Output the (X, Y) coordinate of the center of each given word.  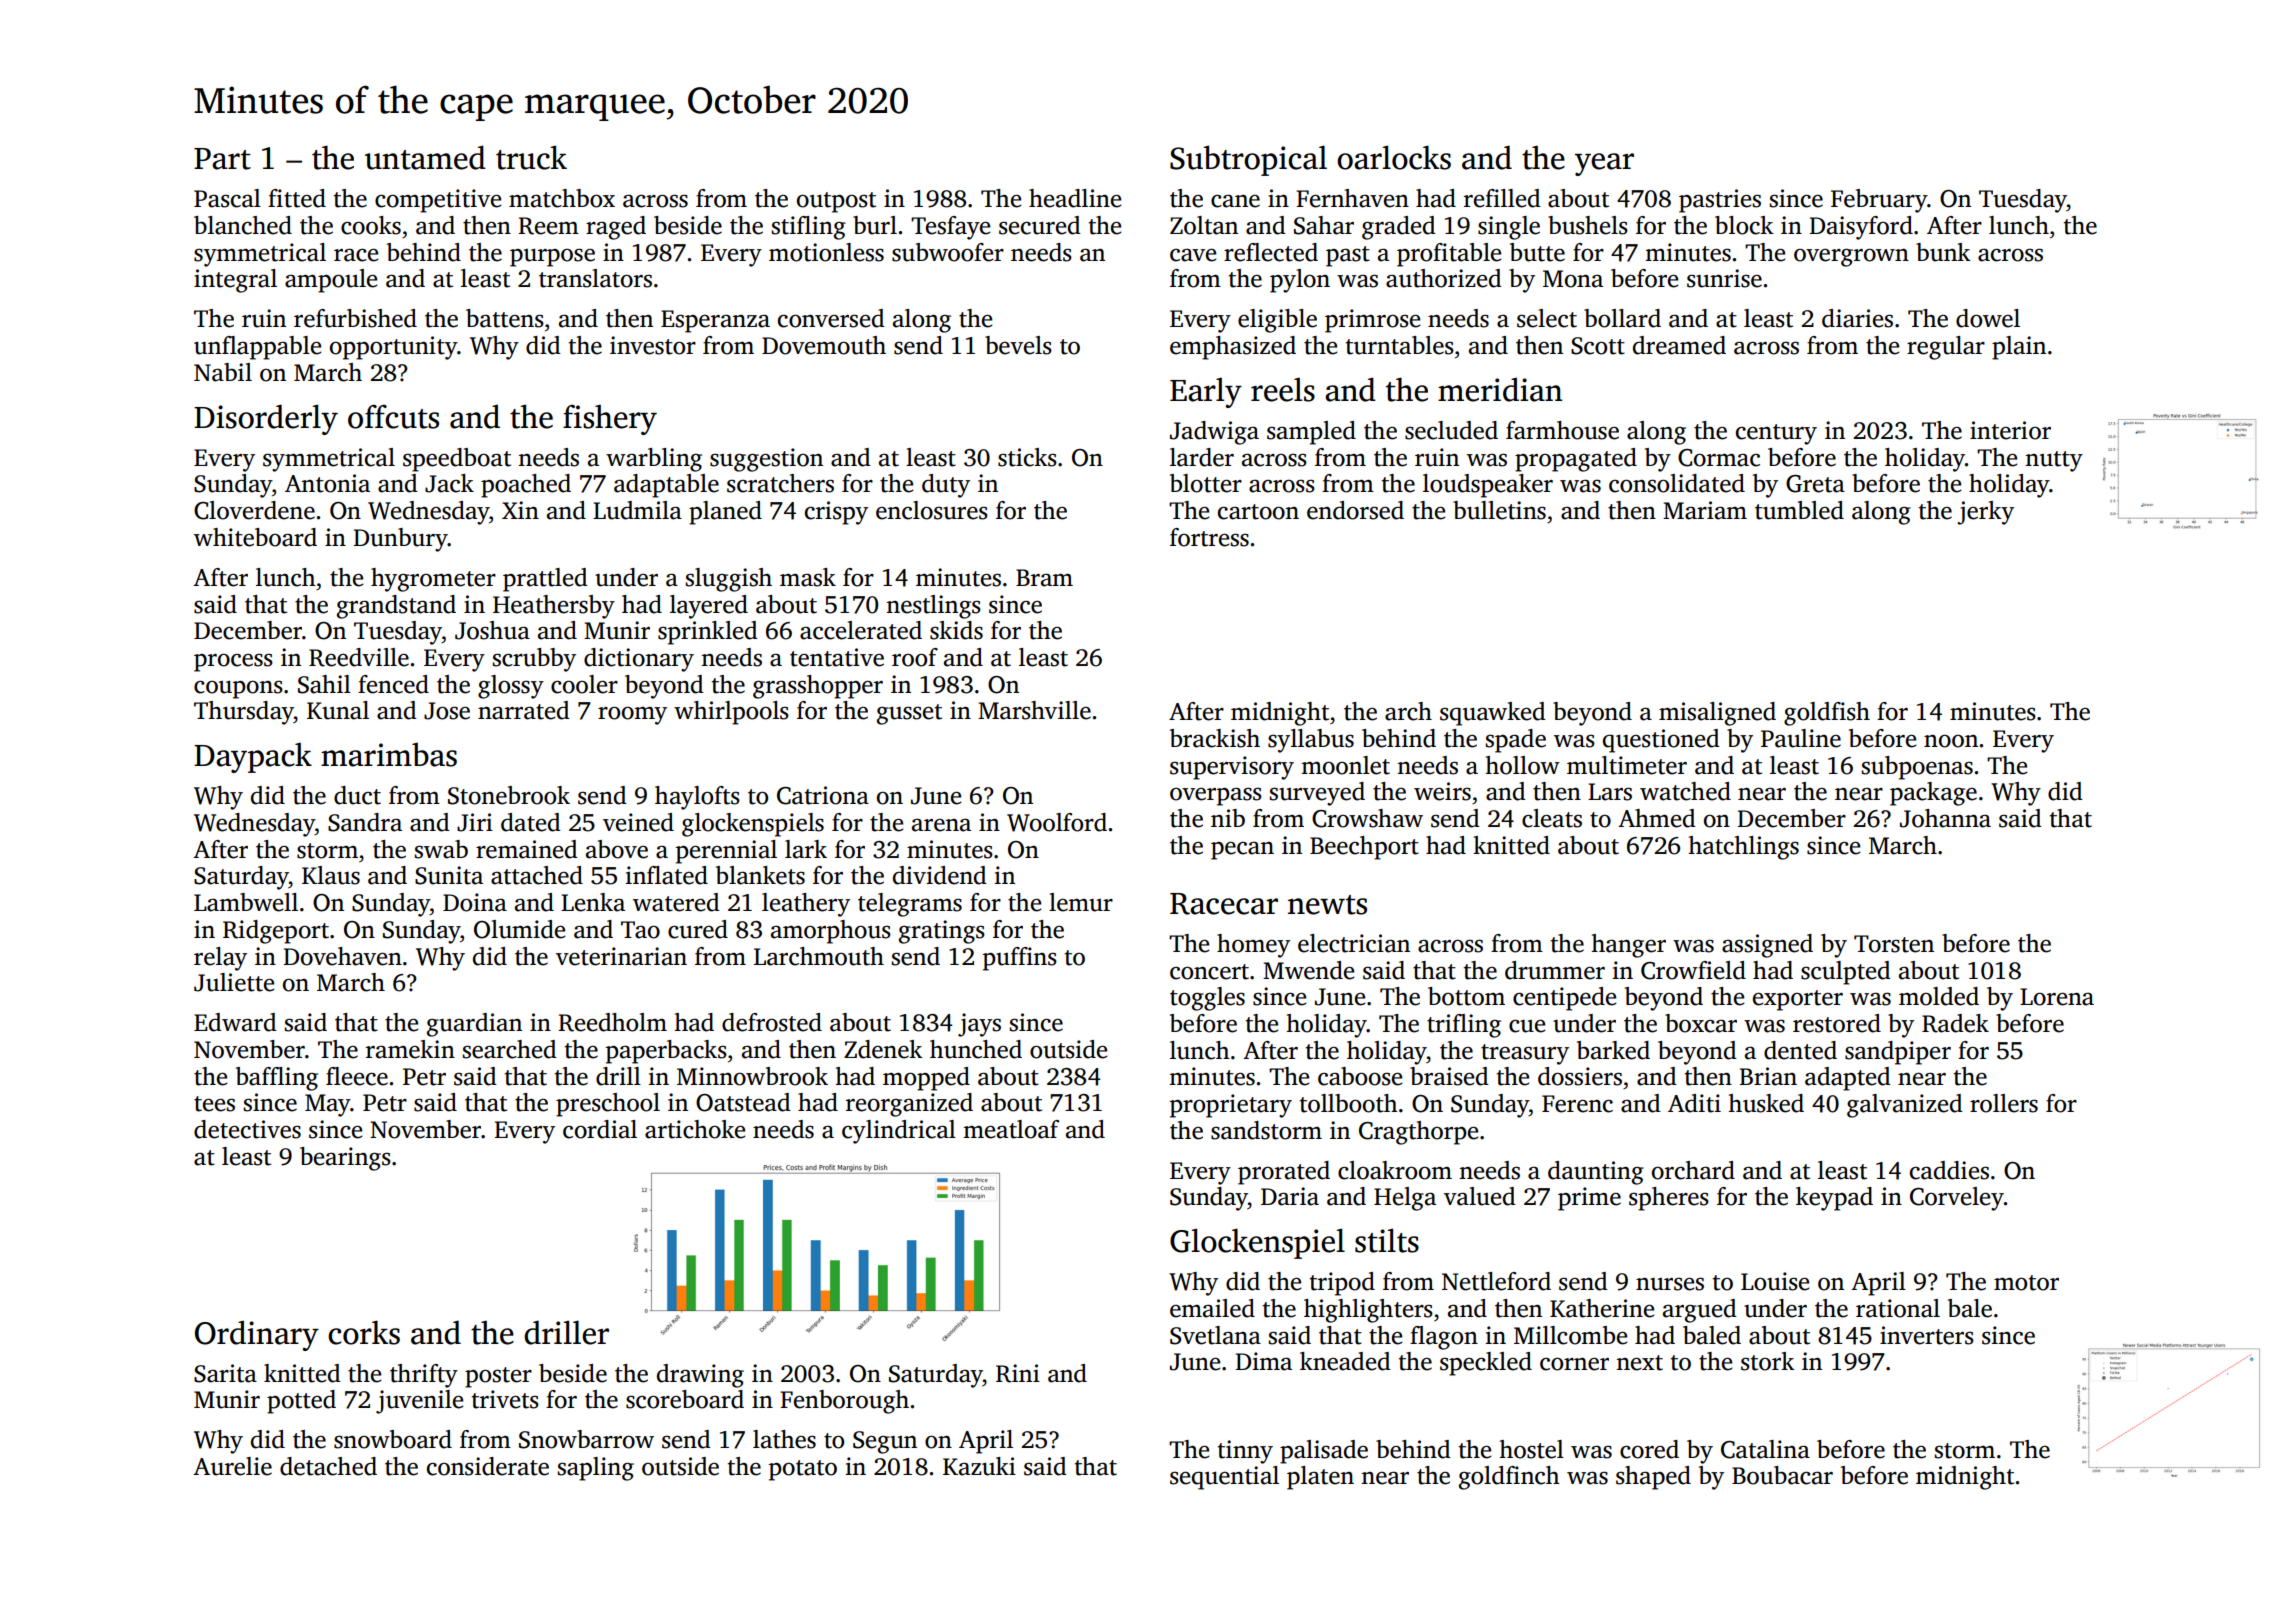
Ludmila (637, 510)
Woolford (1057, 822)
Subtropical (1248, 160)
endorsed (1355, 510)
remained (527, 849)
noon (1951, 741)
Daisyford (1861, 228)
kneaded (1345, 1361)
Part (222, 159)
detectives (247, 1129)
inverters (1927, 1335)
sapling (596, 1469)
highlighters (1368, 1311)
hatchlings (1744, 848)
